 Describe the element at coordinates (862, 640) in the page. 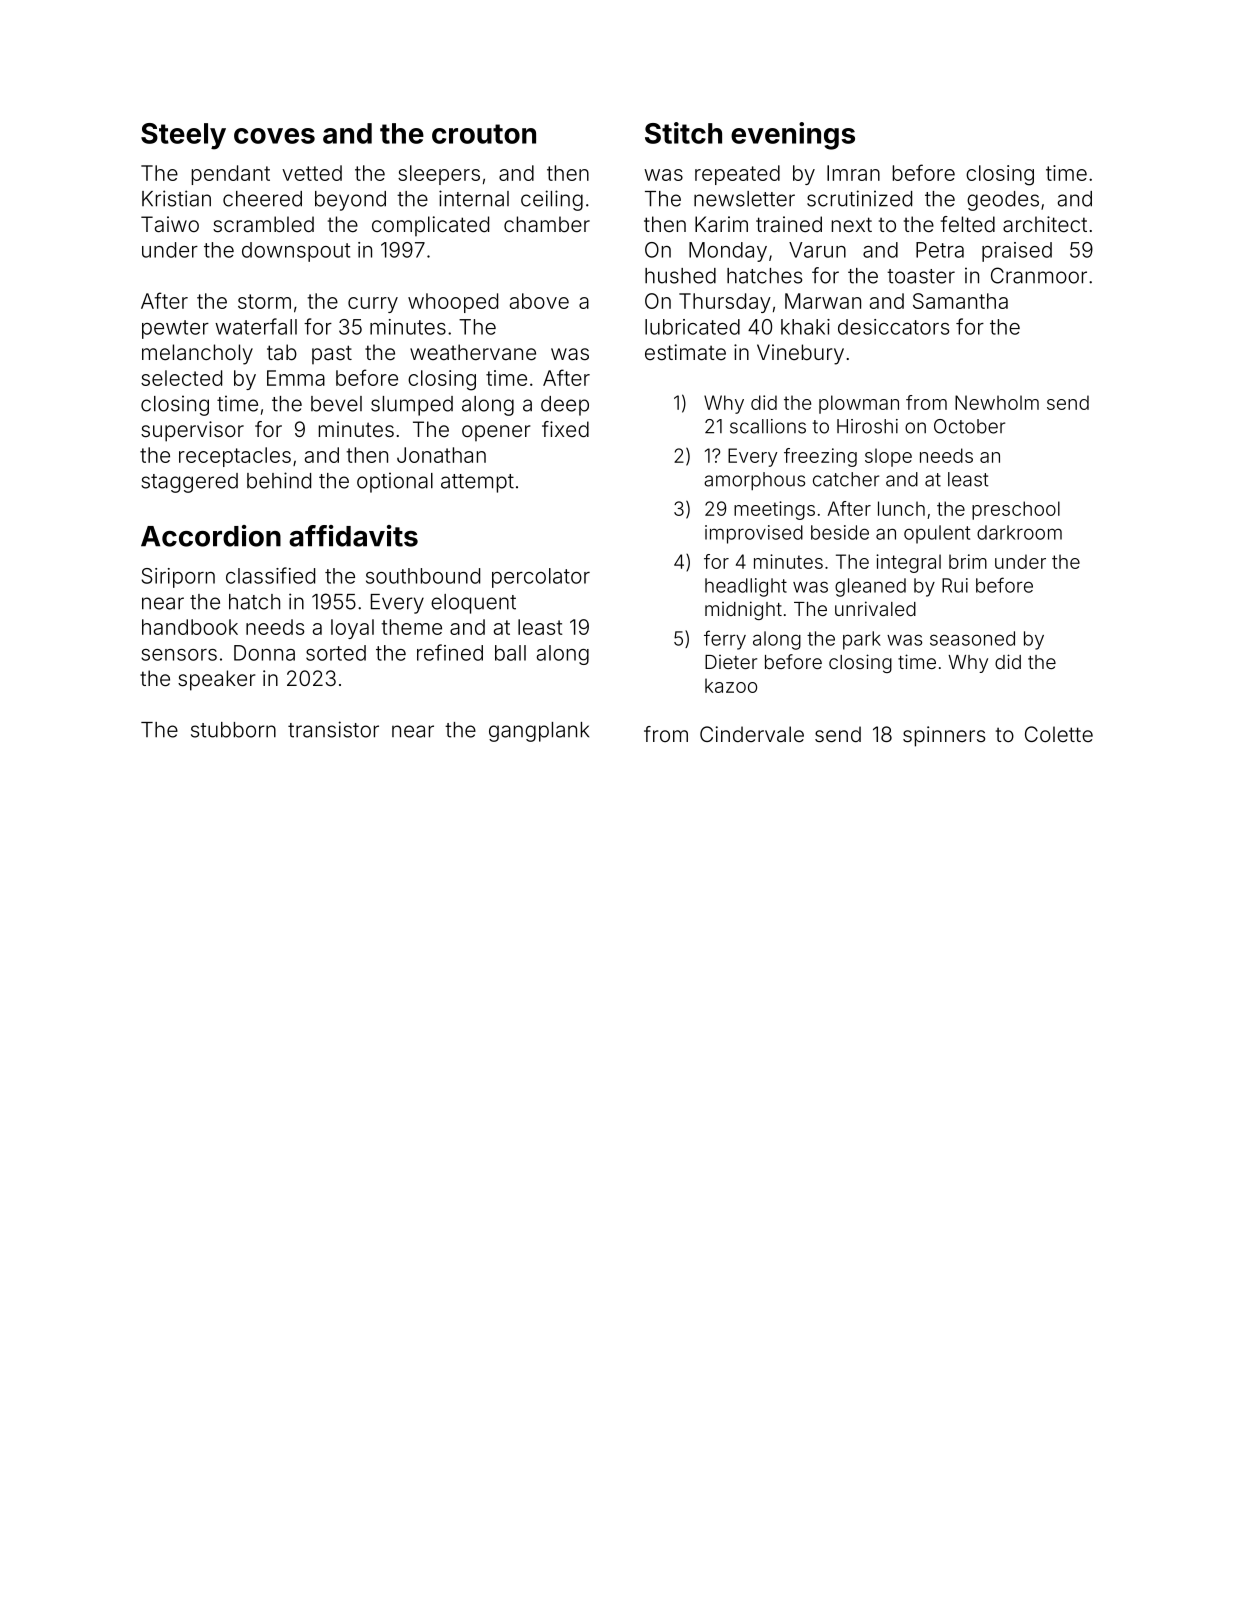

I see `park` at that location.
